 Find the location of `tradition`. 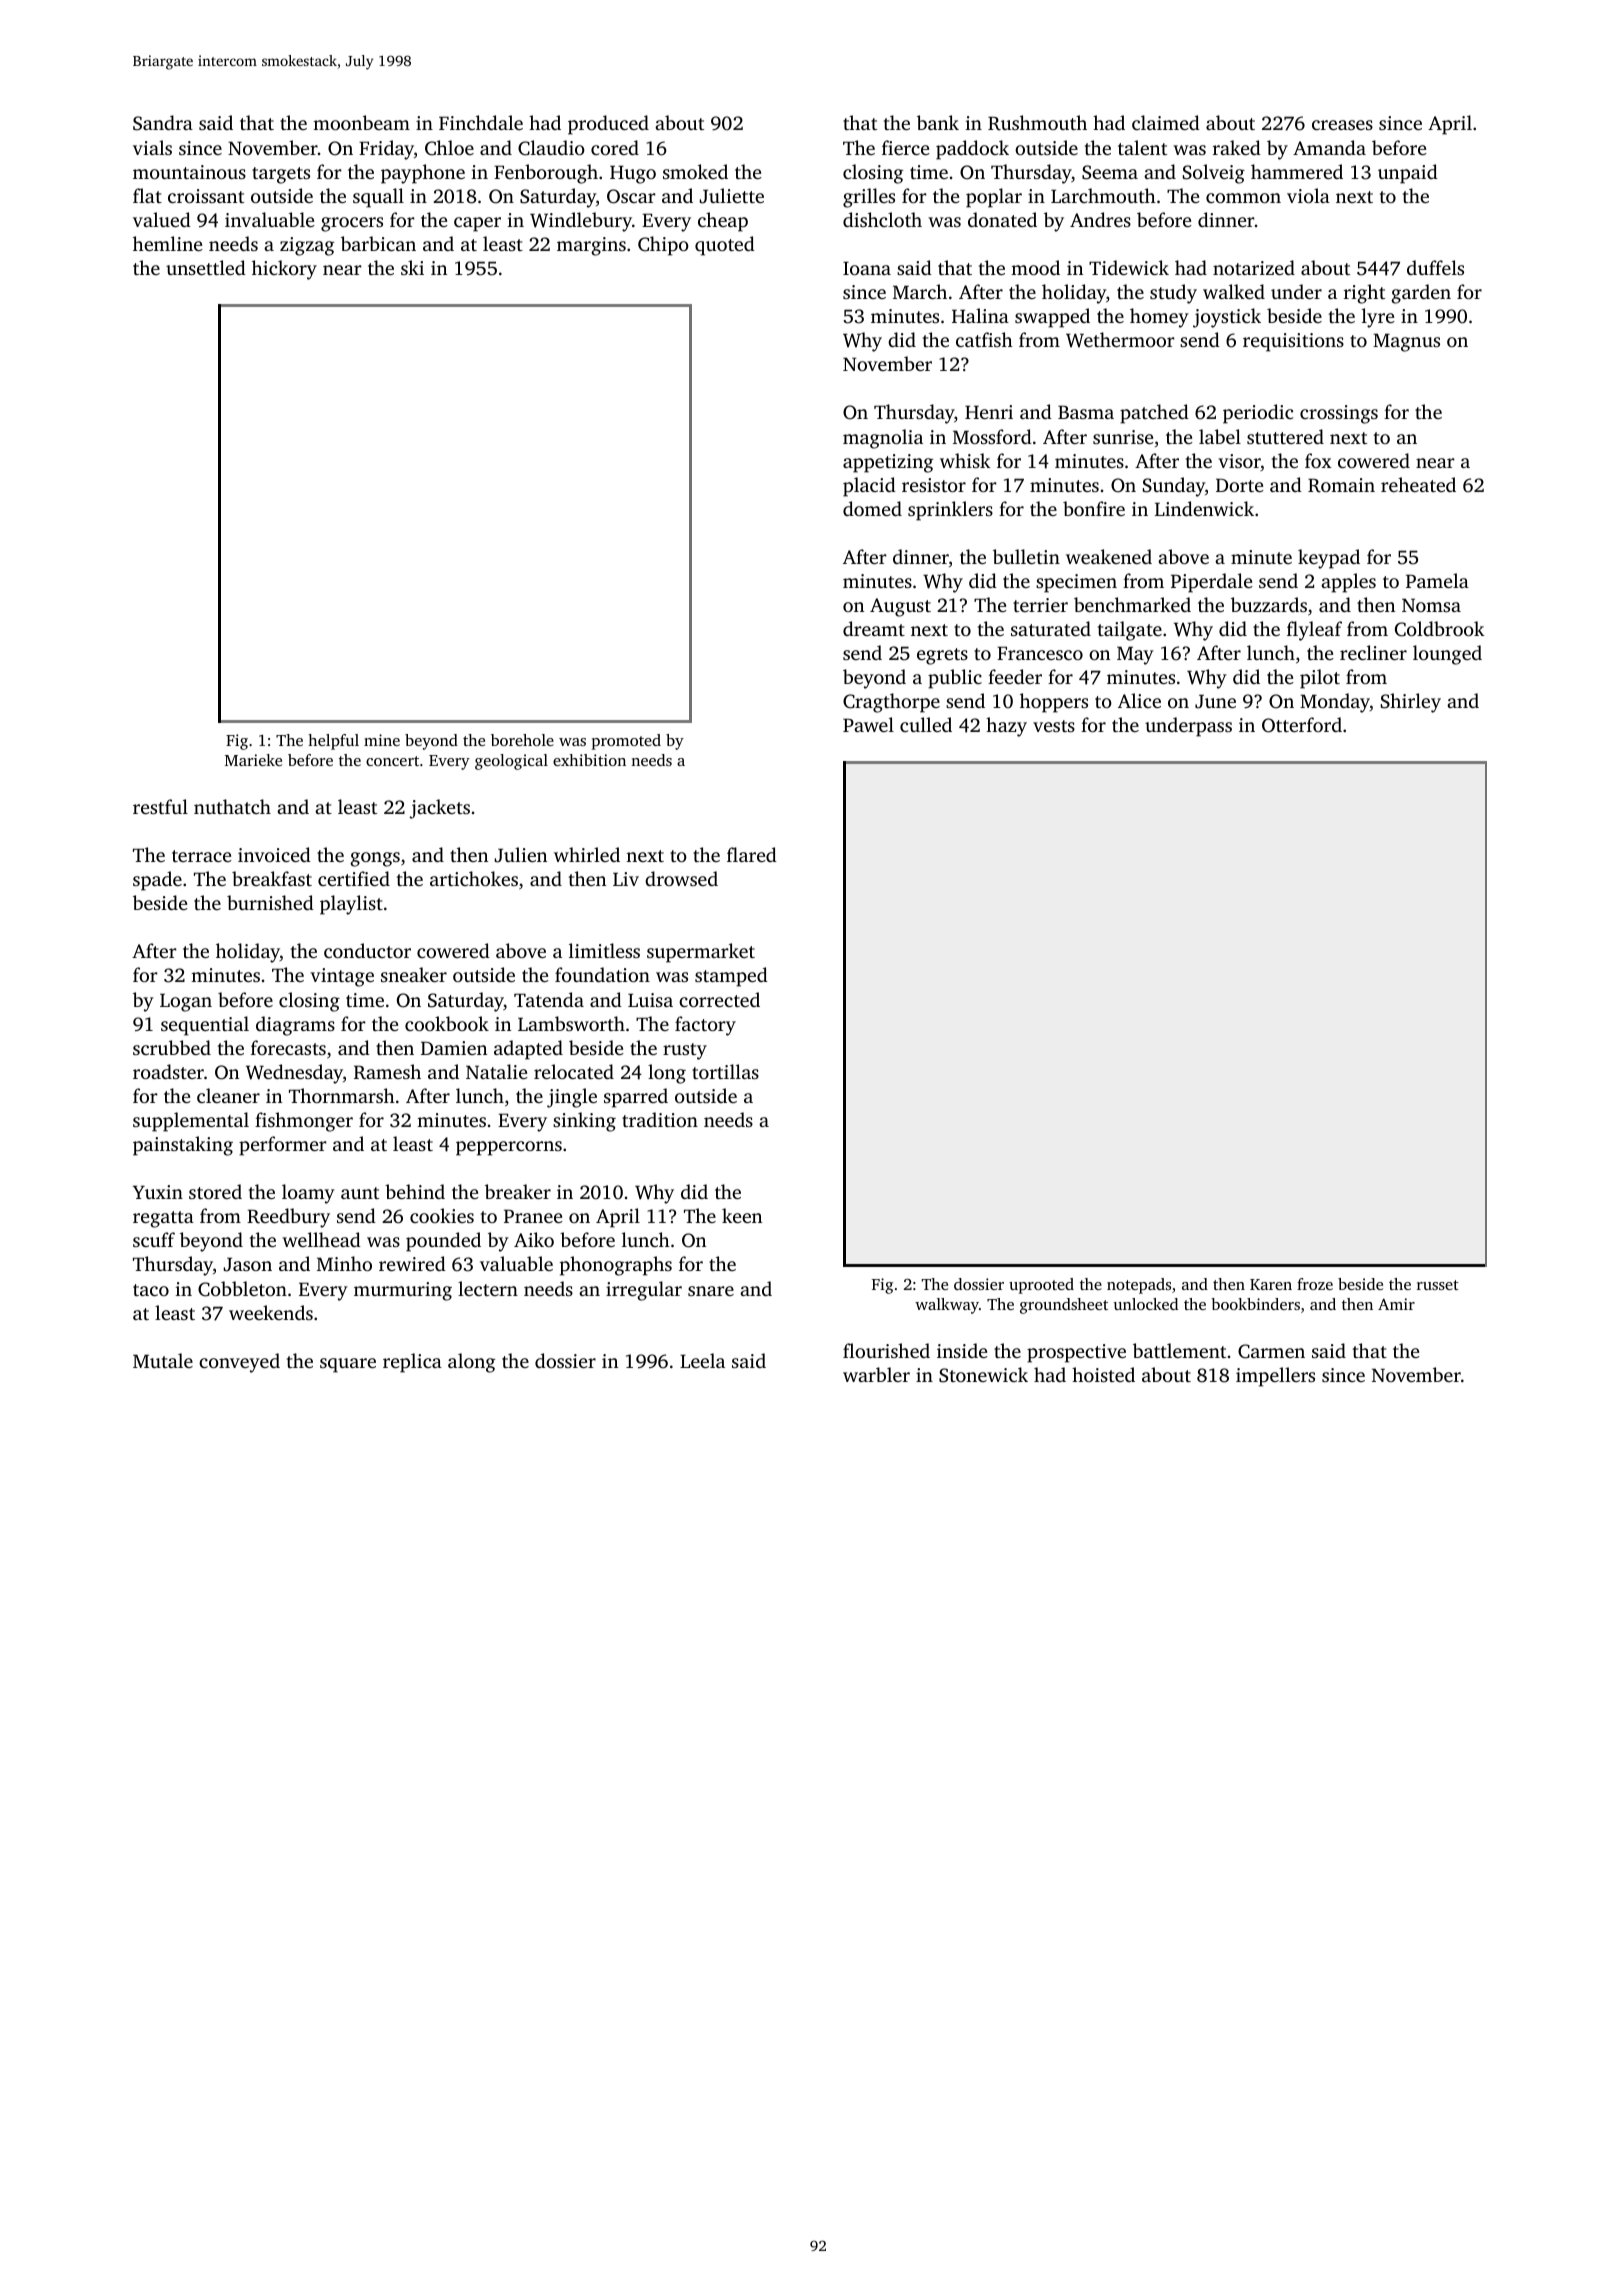

tradition is located at coordinates (660, 1119).
